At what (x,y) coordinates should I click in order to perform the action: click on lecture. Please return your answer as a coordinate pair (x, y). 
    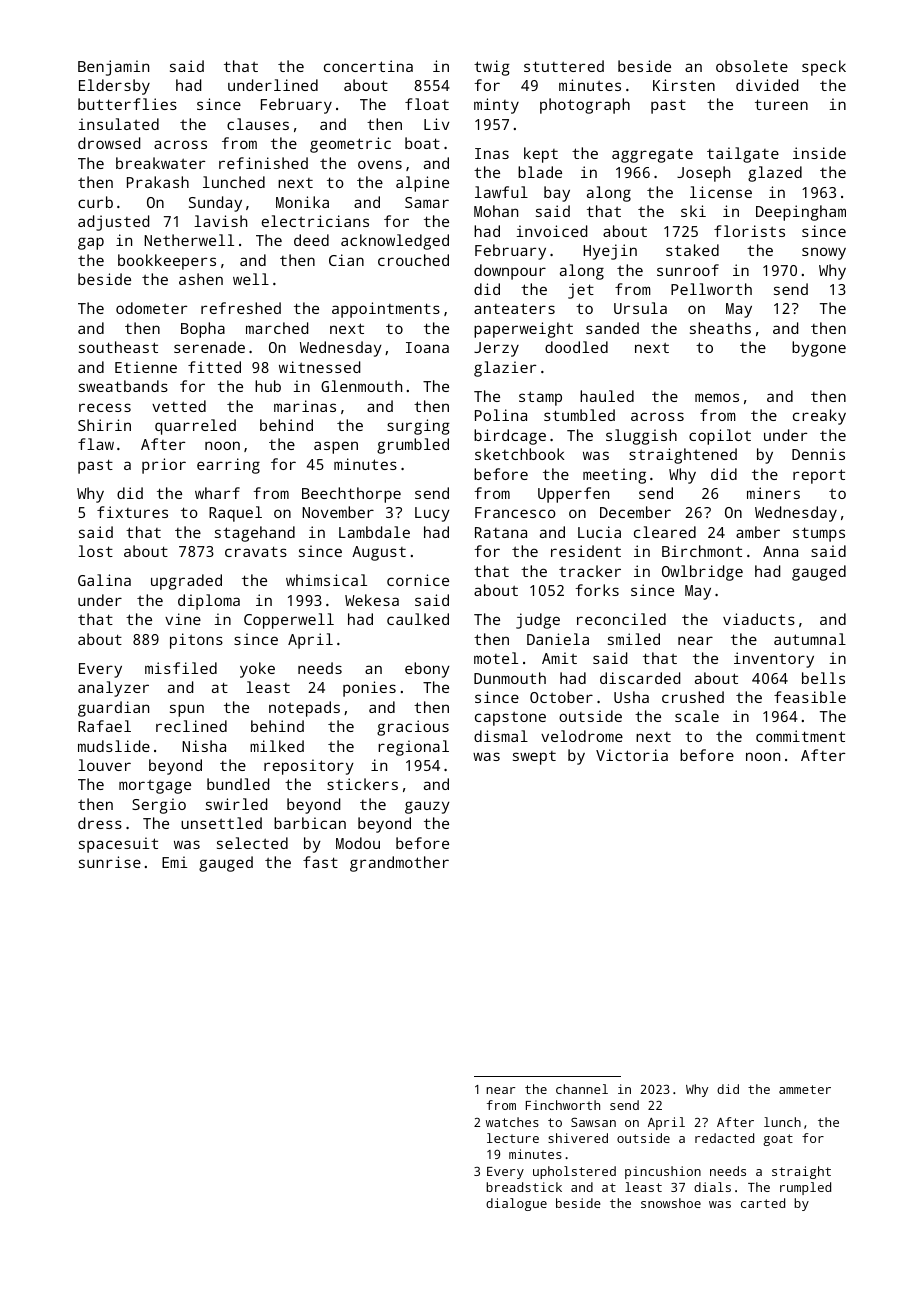
    Looking at the image, I should click on (513, 1138).
